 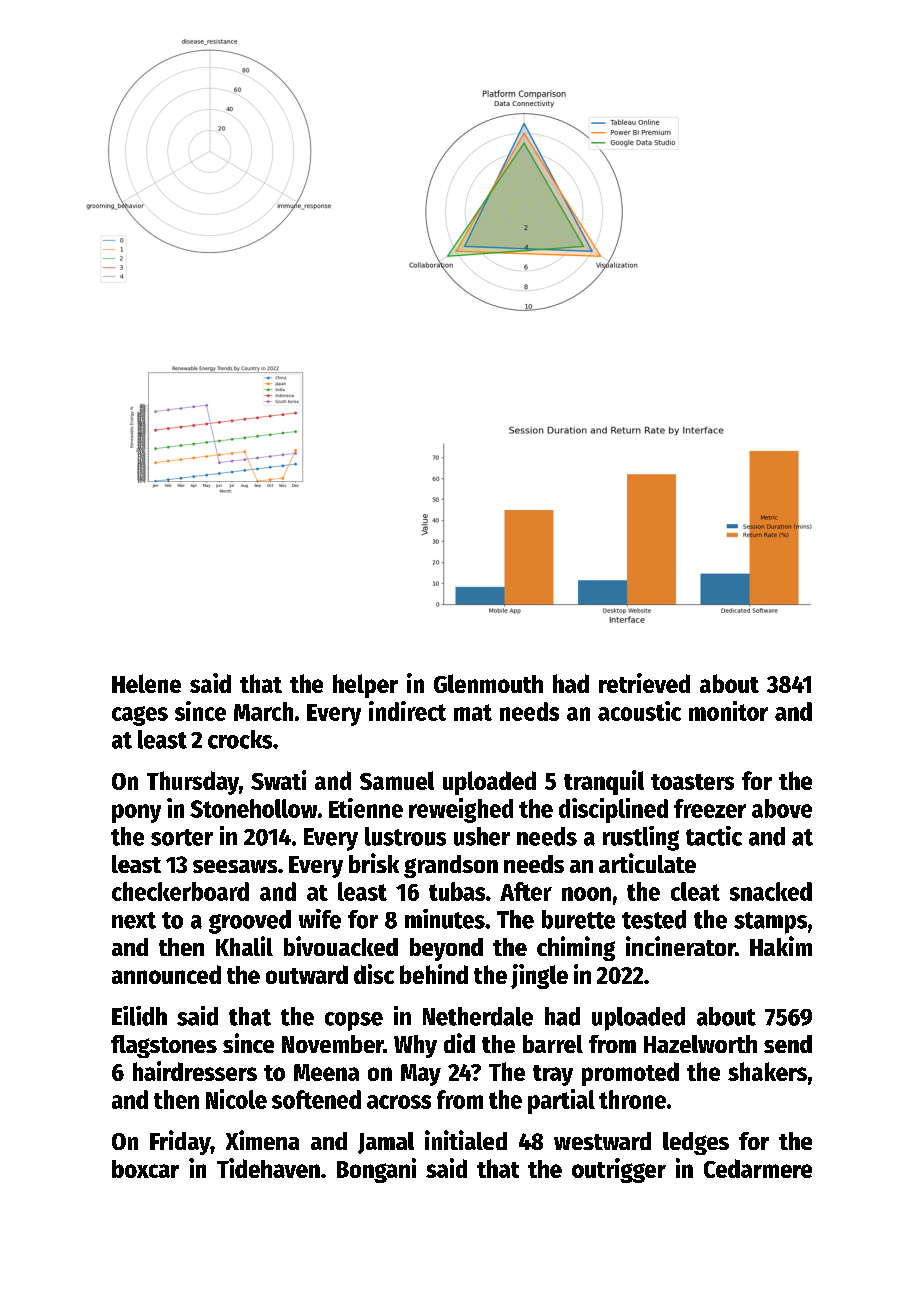 I want to click on chiming, so click(x=576, y=948).
